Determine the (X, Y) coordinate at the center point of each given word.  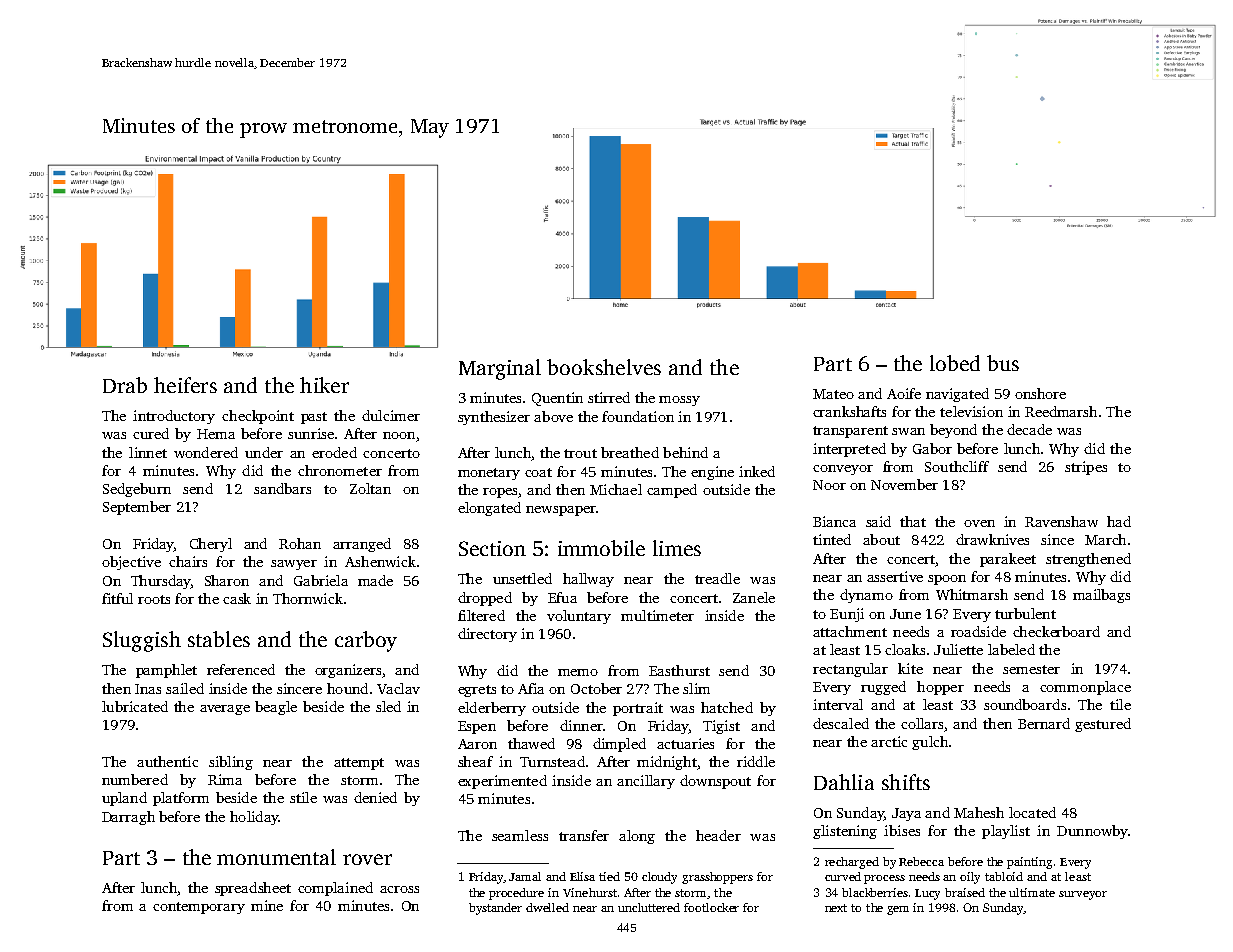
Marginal (500, 369)
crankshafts (849, 411)
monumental (276, 857)
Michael (616, 489)
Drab (125, 385)
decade (1029, 429)
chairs (188, 561)
